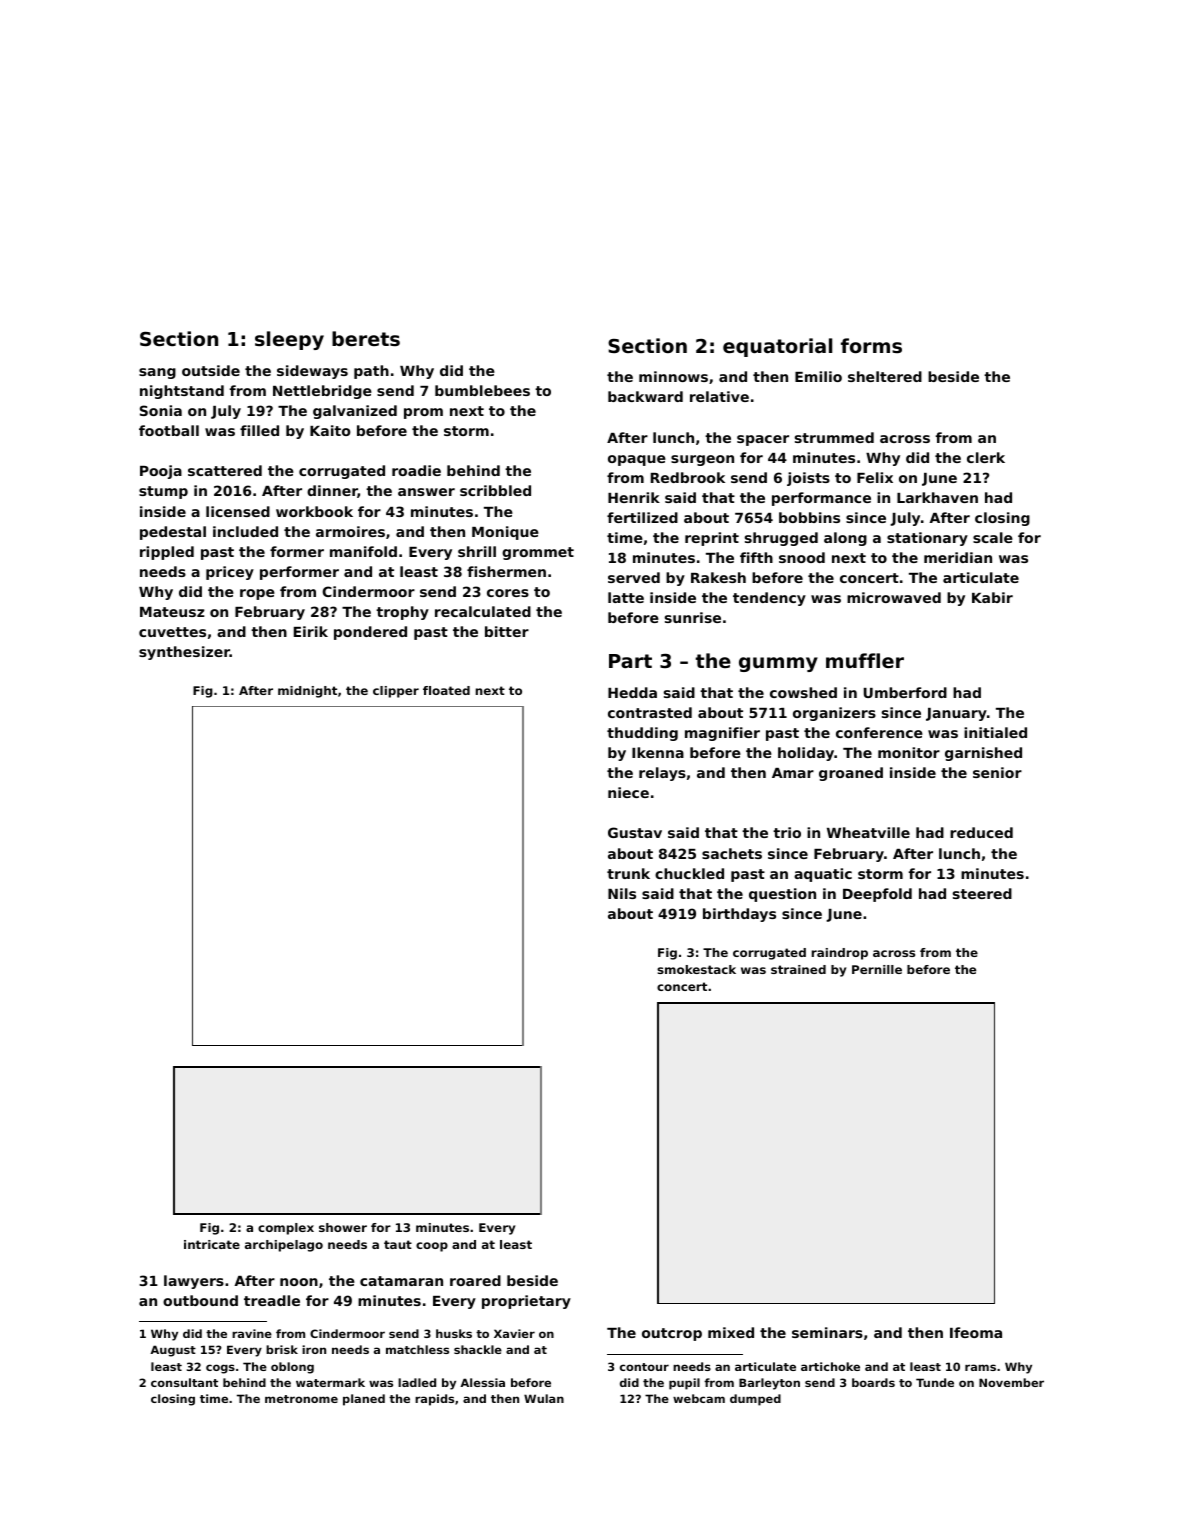  Describe the element at coordinates (482, 390) in the screenshot. I see `bumblebees` at that location.
